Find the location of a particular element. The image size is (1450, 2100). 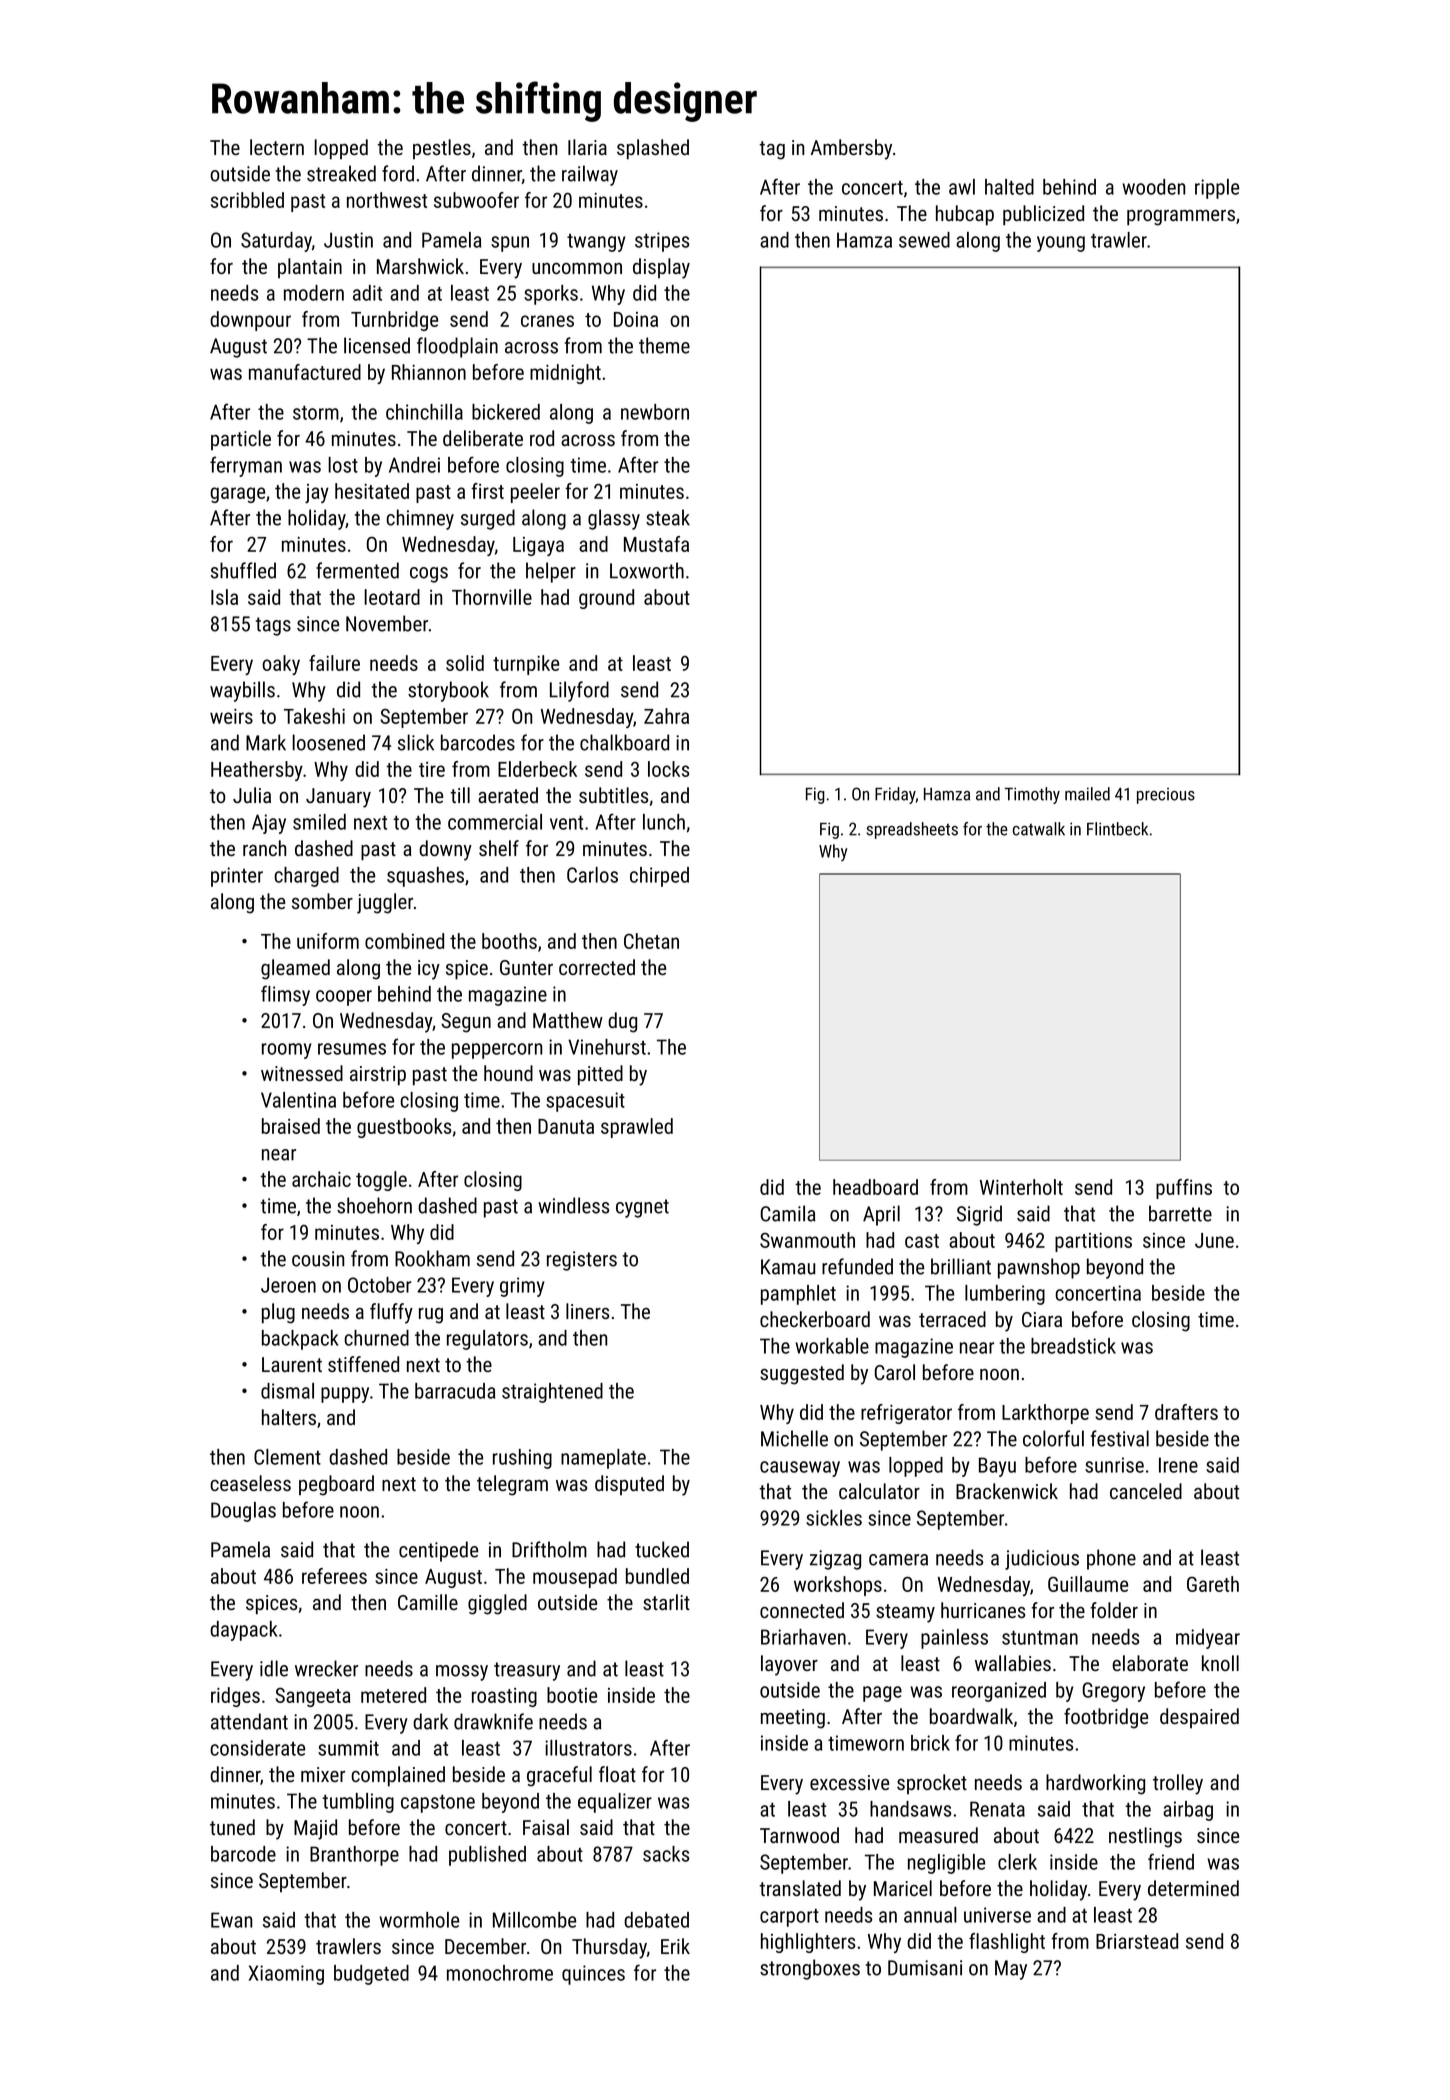

young is located at coordinates (1061, 244).
